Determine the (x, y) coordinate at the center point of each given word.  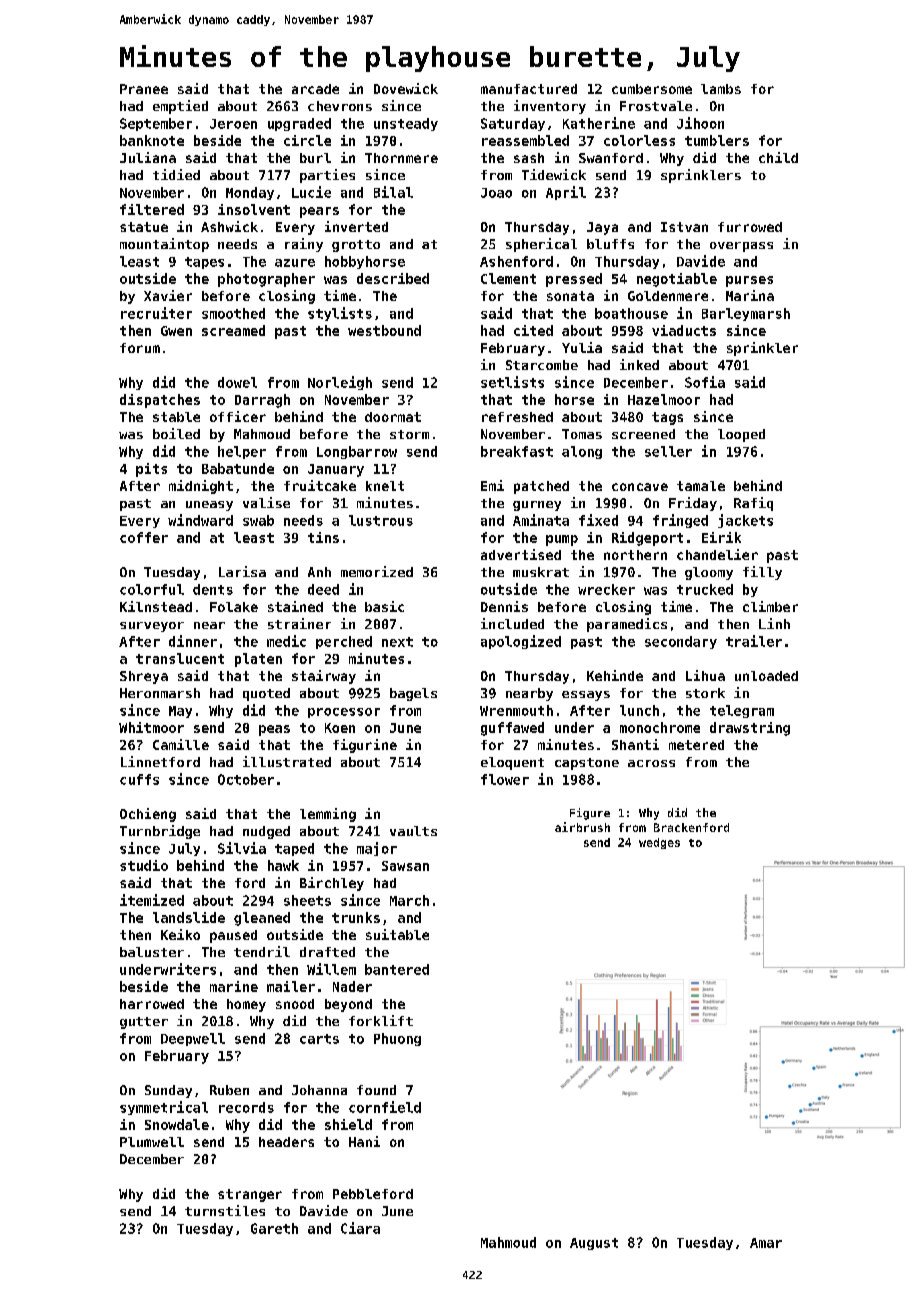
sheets (307, 900)
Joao (496, 193)
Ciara (360, 1228)
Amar (766, 1243)
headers (286, 1142)
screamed (233, 330)
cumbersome (652, 89)
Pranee (144, 89)
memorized (377, 571)
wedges (659, 843)
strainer (299, 623)
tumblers (717, 140)
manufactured (529, 89)
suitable (397, 934)
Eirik (721, 537)
